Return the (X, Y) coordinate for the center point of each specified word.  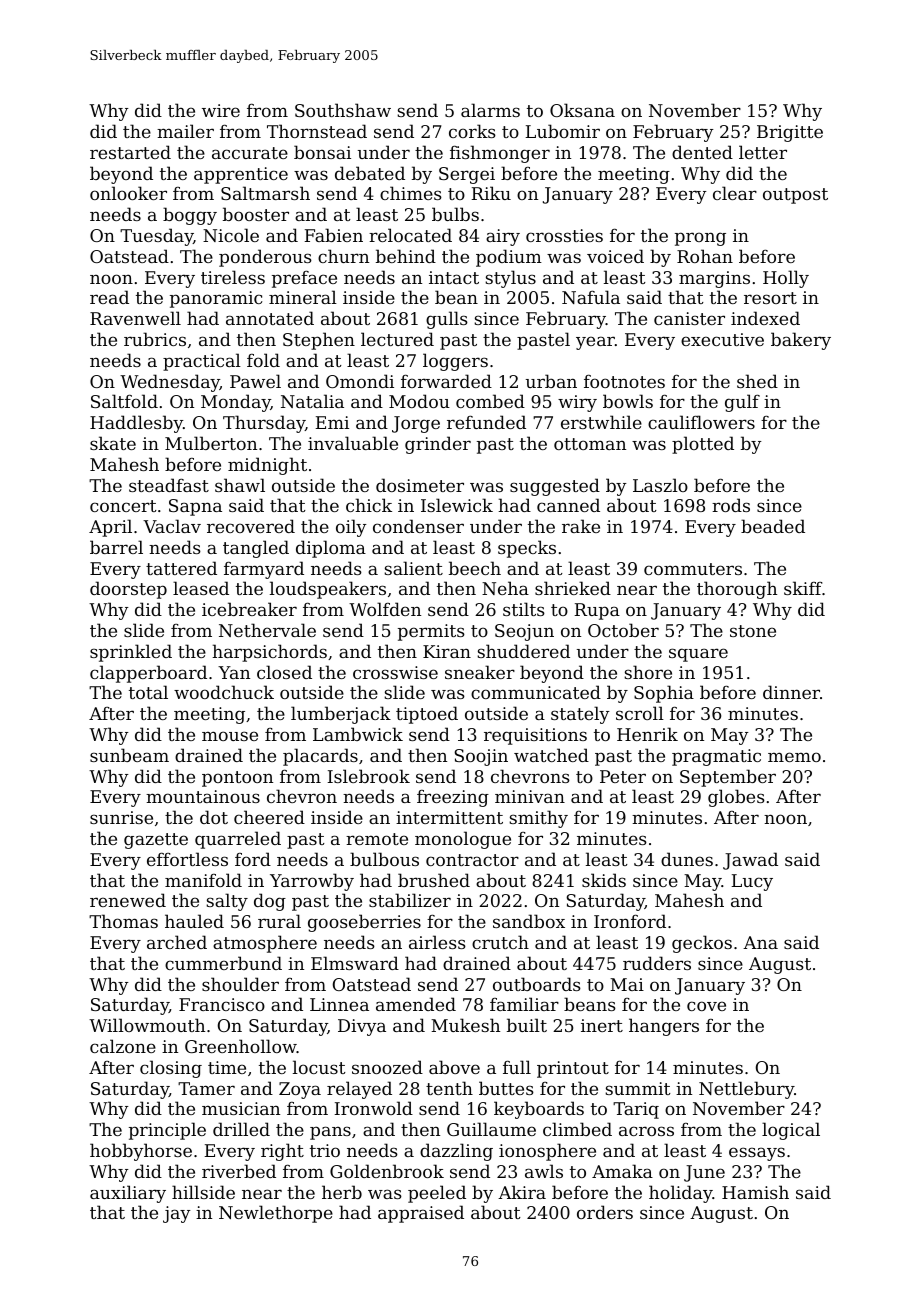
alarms (490, 110)
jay (177, 1214)
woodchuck (224, 692)
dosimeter (420, 485)
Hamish (755, 1192)
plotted (703, 445)
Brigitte (790, 133)
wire (221, 110)
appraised (421, 1214)
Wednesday (170, 383)
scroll (640, 713)
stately (580, 715)
